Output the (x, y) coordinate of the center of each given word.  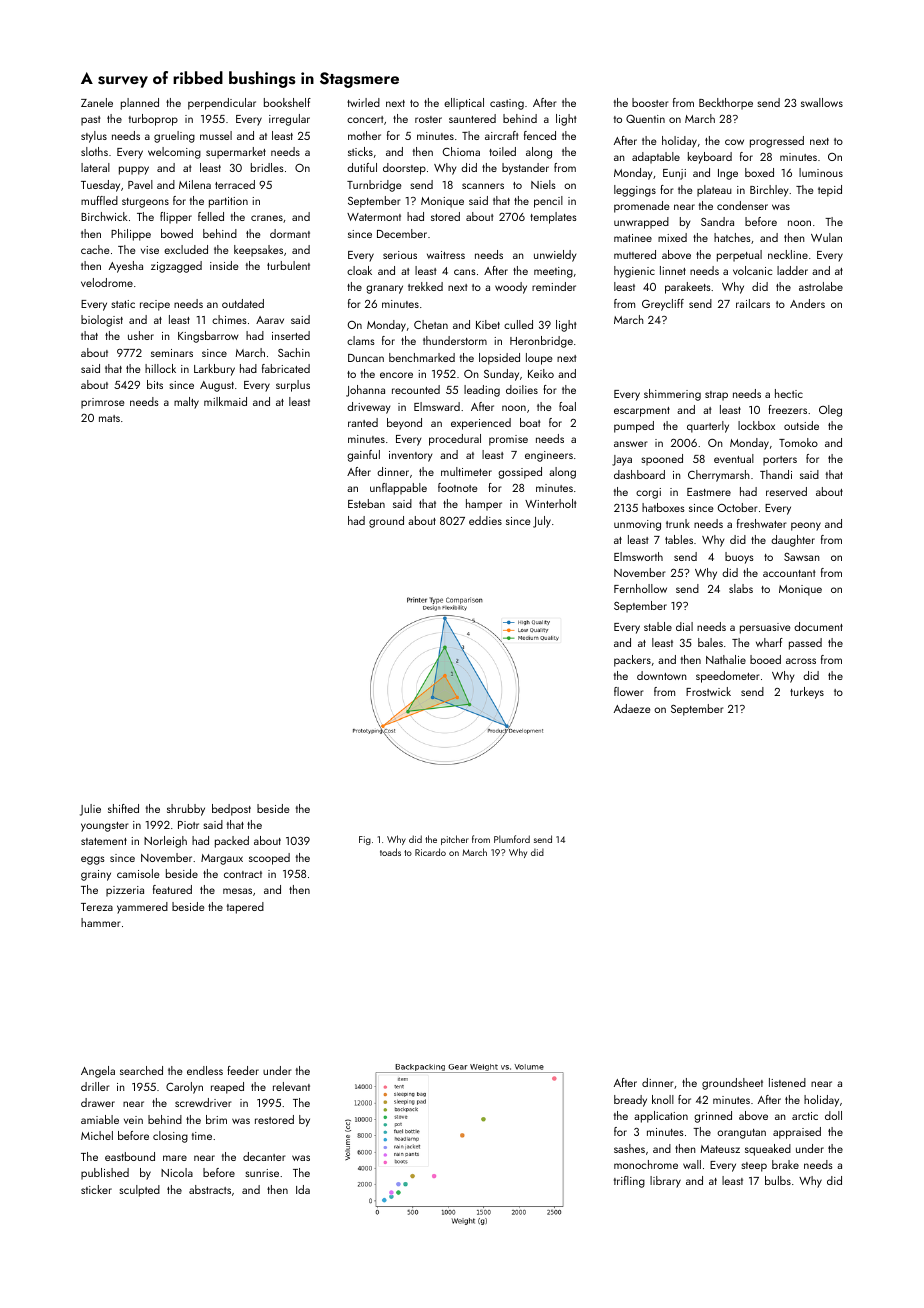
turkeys (807, 693)
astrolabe (821, 286)
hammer (101, 922)
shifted (123, 808)
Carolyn (184, 1088)
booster (650, 102)
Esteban (366, 503)
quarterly (708, 427)
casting (507, 104)
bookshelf (287, 102)
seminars (172, 353)
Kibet (488, 324)
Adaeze (632, 708)
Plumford (512, 839)
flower (629, 691)
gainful (363, 456)
